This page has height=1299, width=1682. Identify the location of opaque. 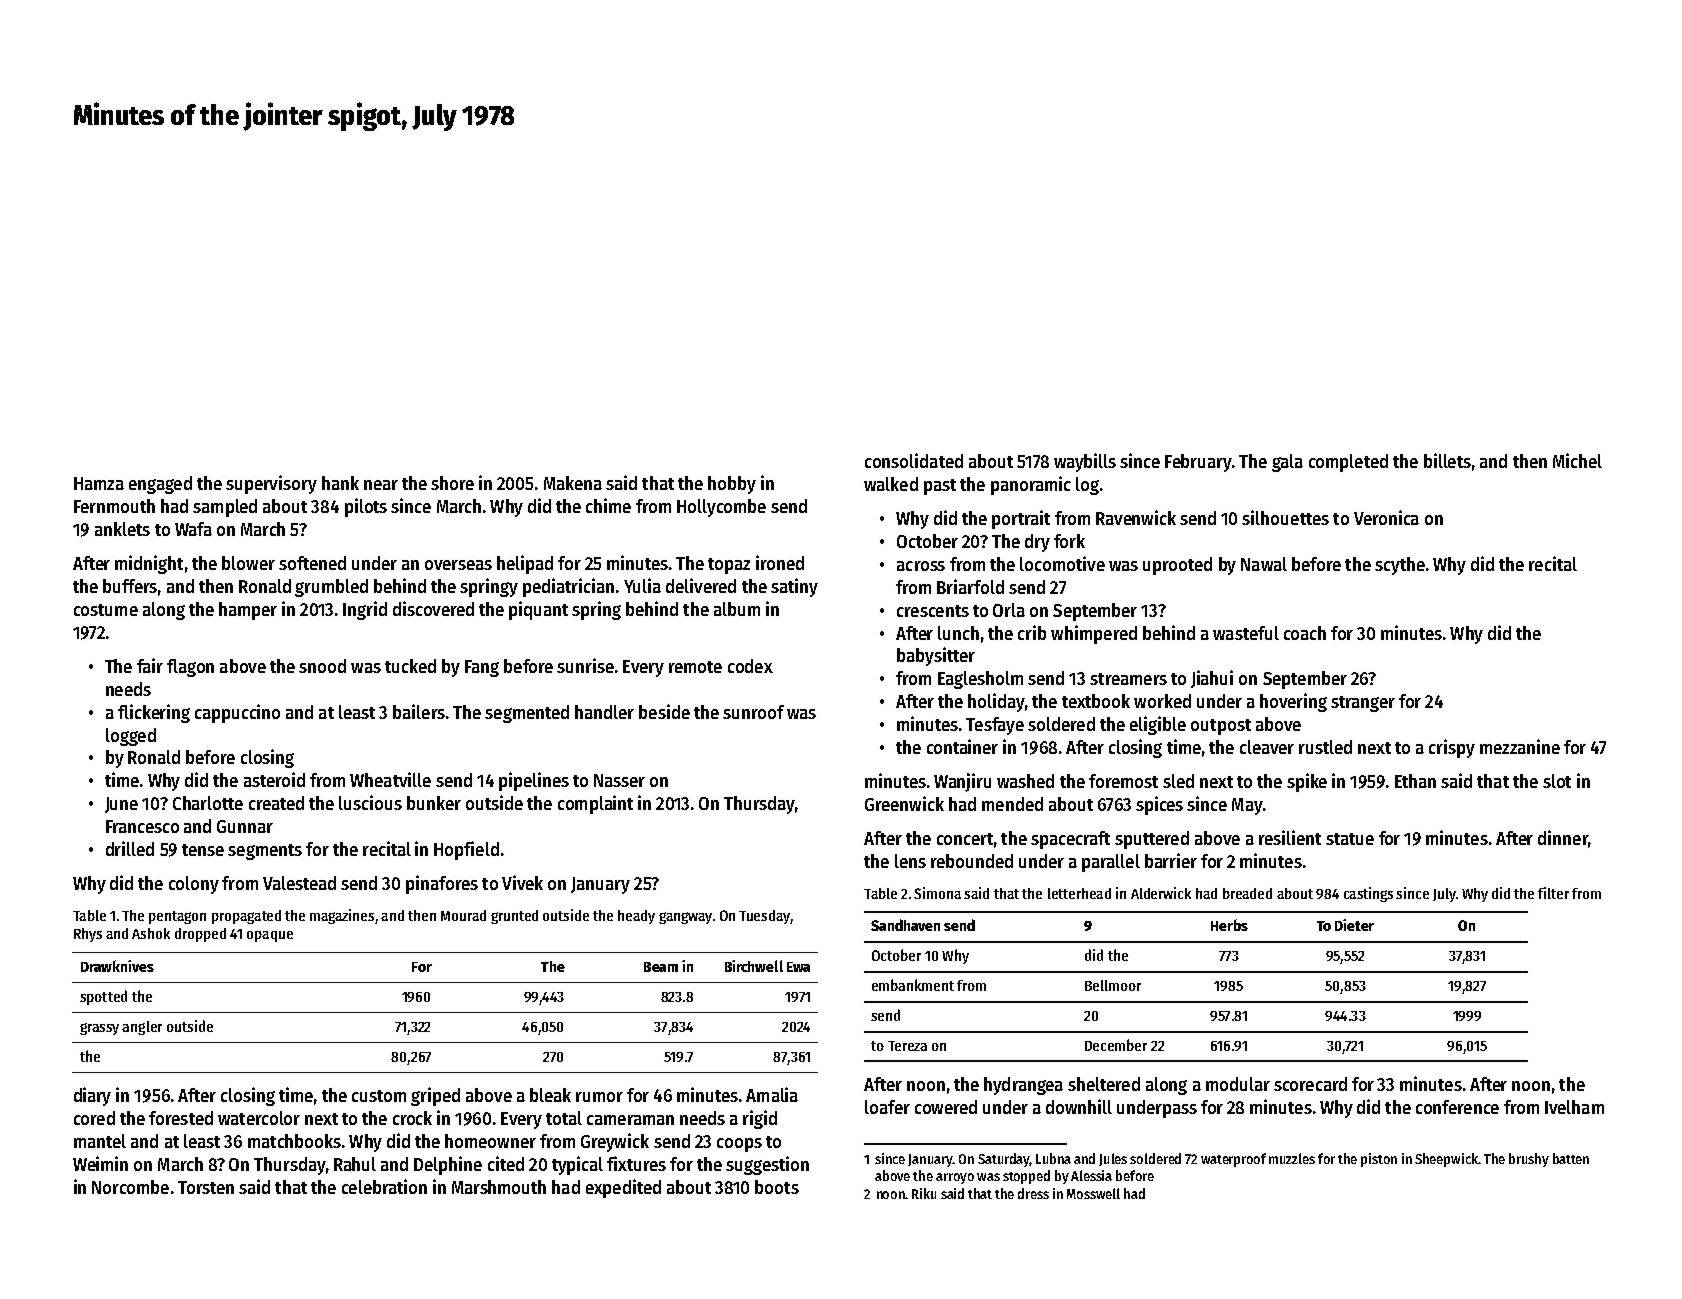
(270, 936).
